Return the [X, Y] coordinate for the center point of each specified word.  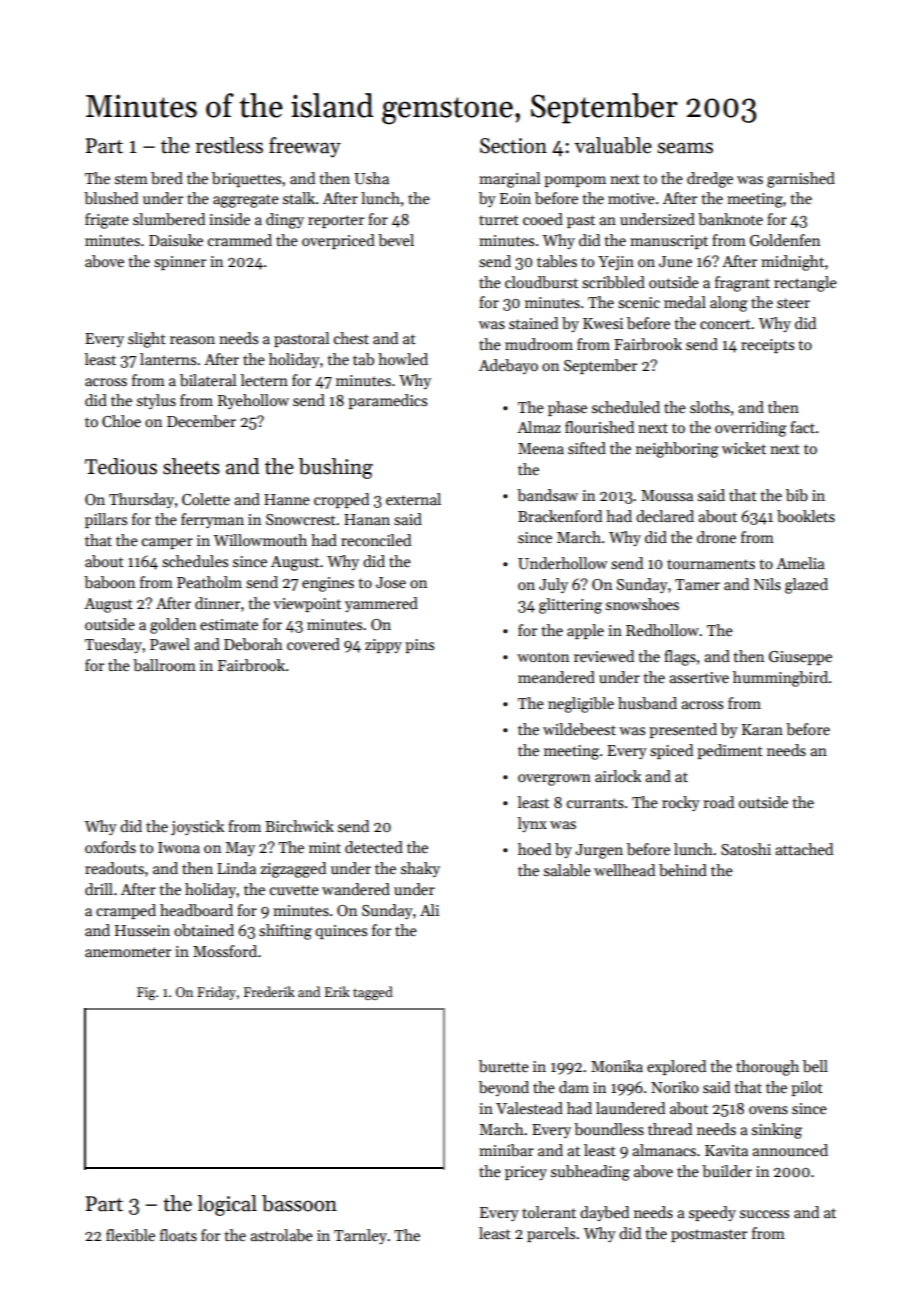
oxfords [110, 847]
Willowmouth [260, 540]
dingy [285, 221]
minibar [506, 1150]
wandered [356, 889]
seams [685, 148]
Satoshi [746, 849]
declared [665, 516]
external [413, 499]
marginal [509, 180]
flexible [130, 1235]
